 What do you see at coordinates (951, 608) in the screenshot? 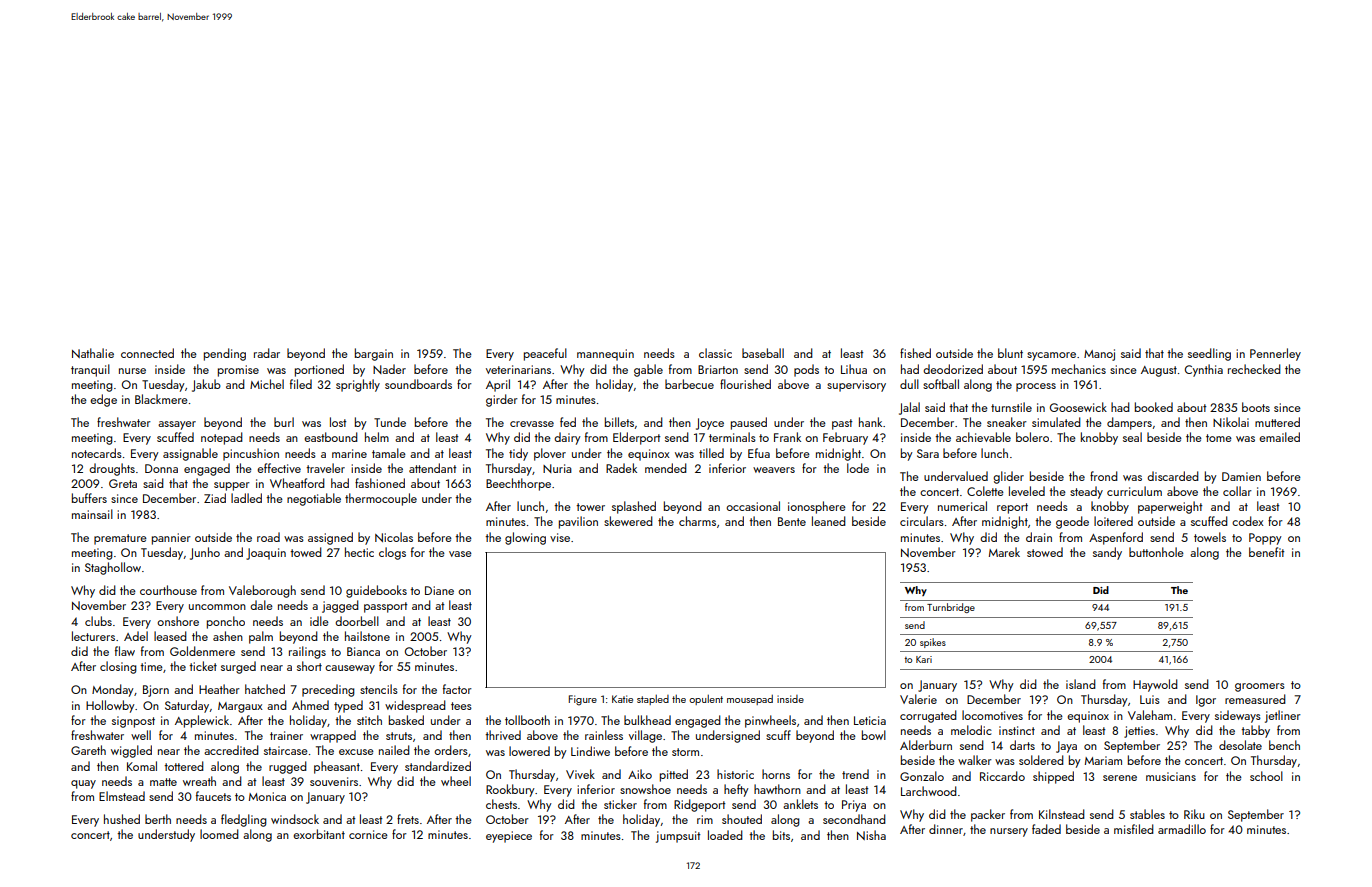
I see `Turnbridge` at bounding box center [951, 608].
